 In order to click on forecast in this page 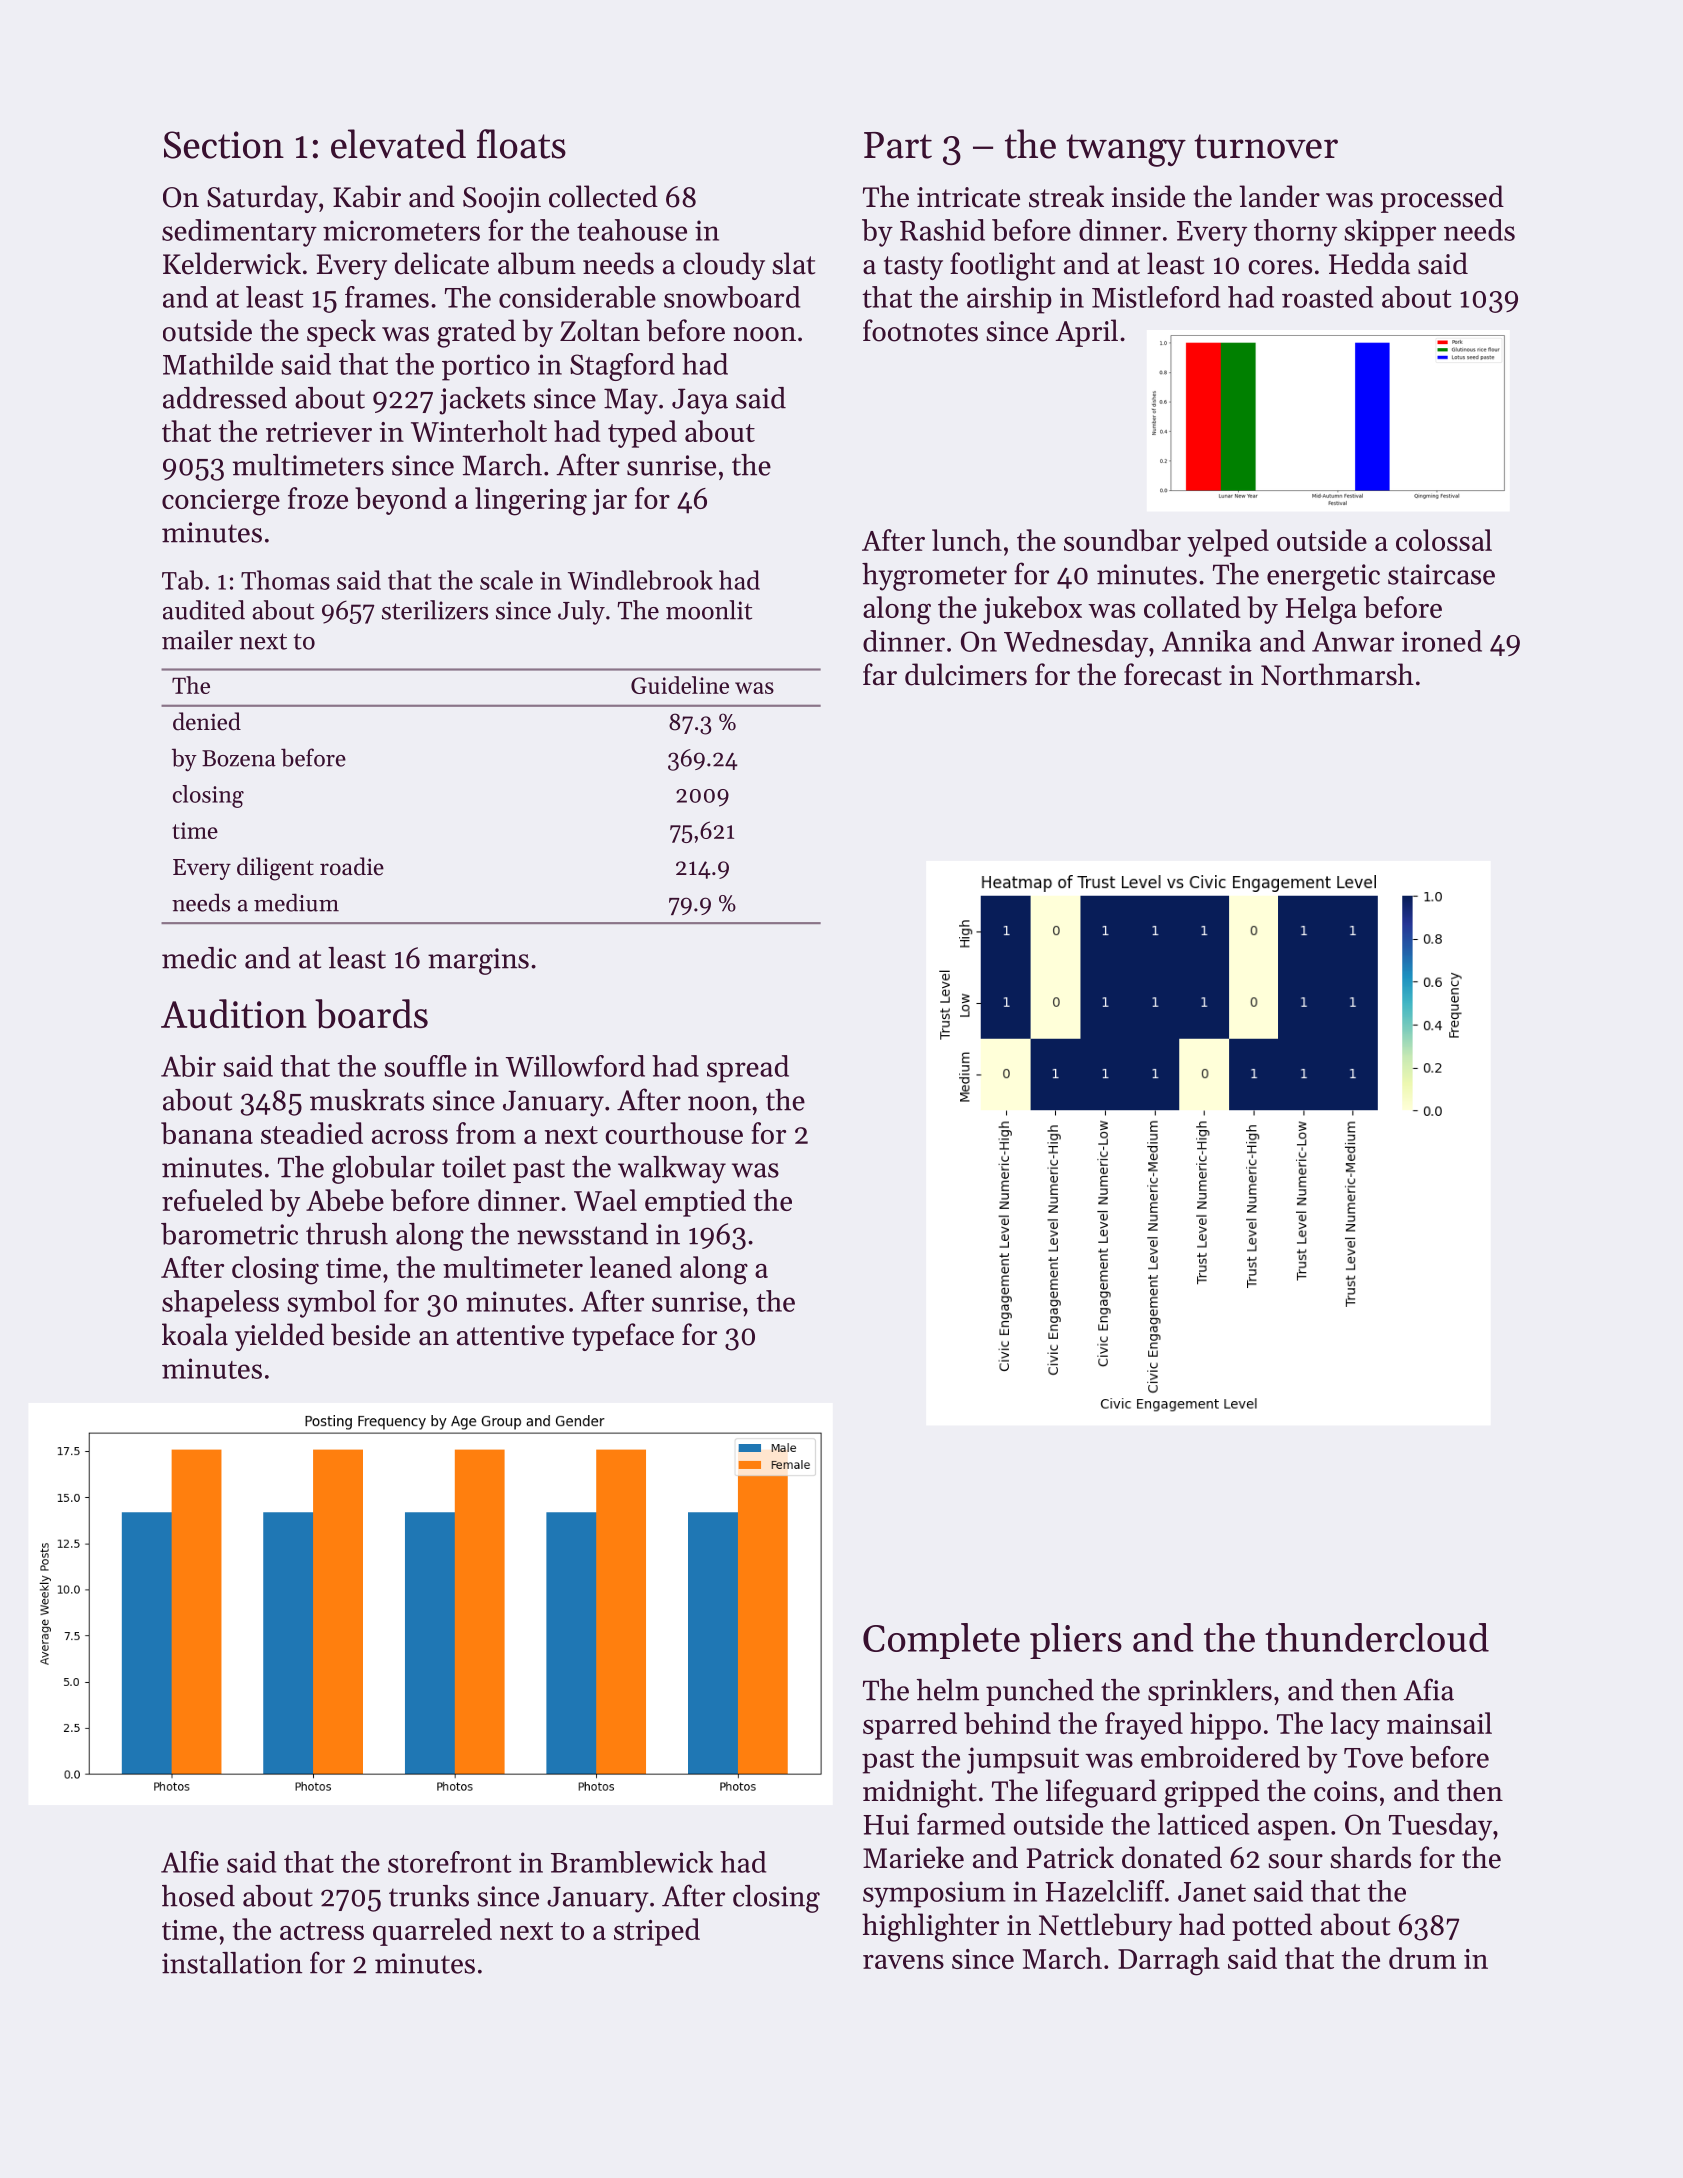, I will do `click(1173, 674)`.
